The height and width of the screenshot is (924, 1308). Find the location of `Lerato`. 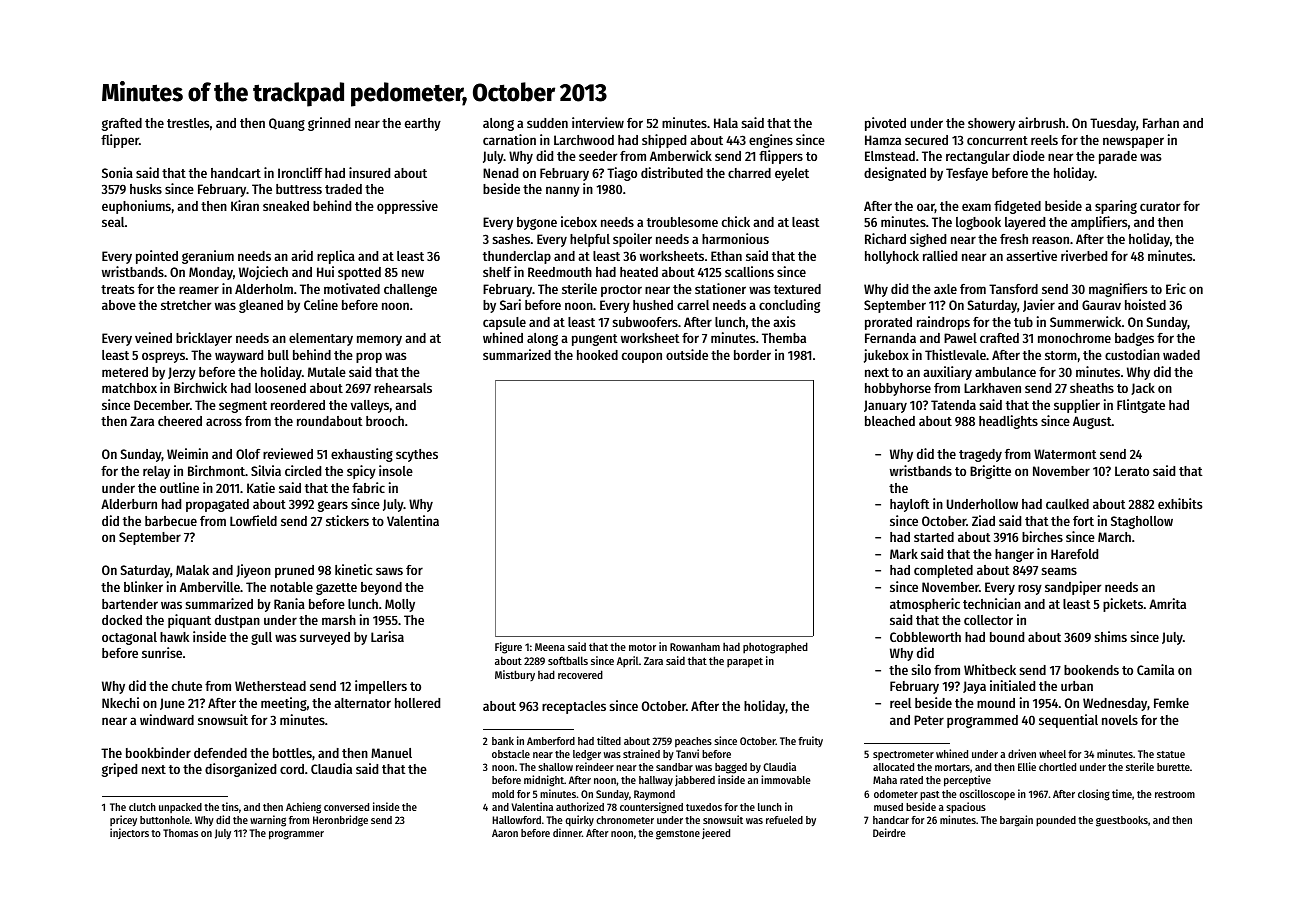

Lerato is located at coordinates (1132, 471).
